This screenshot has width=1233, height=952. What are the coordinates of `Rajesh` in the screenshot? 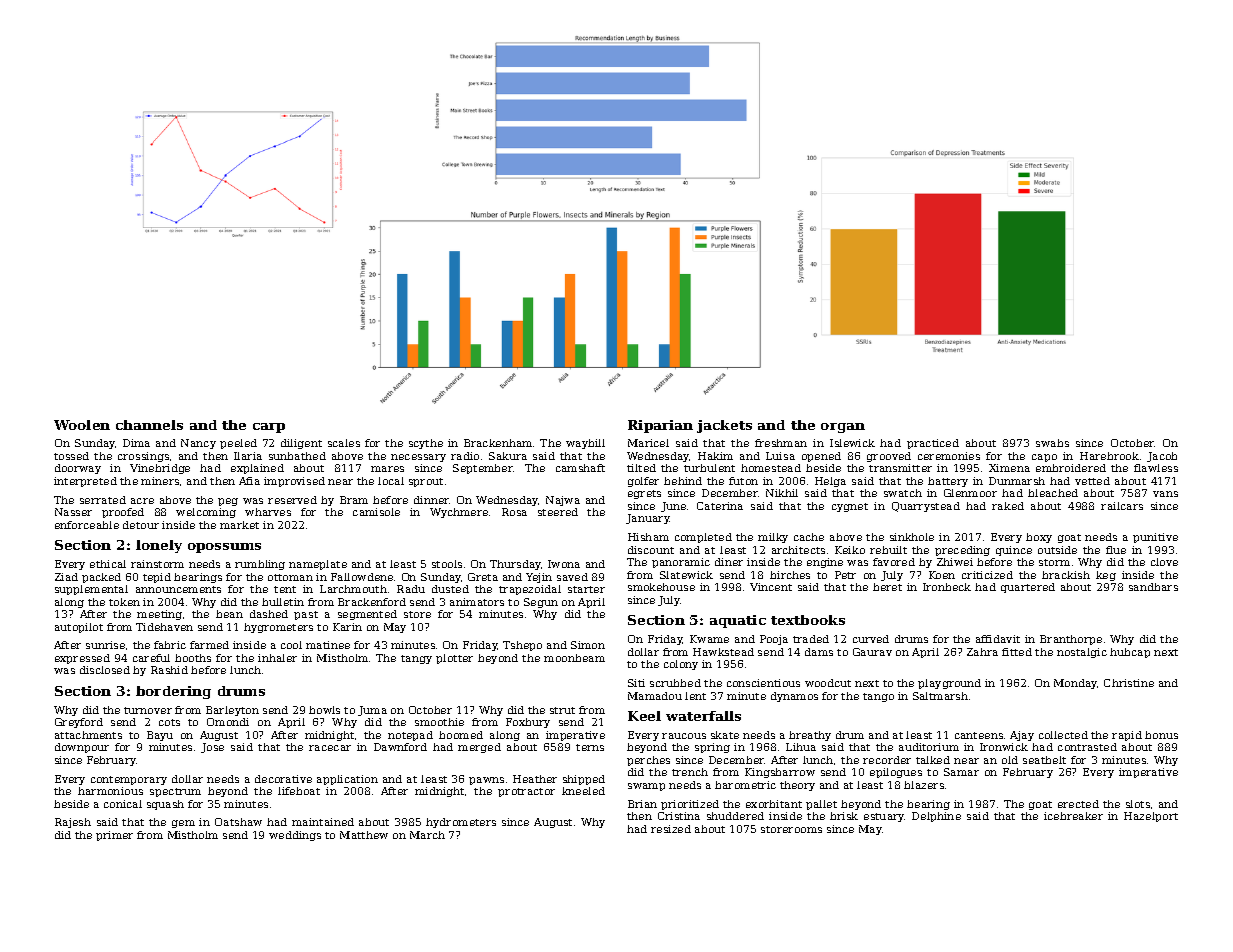 It's located at (73, 823).
